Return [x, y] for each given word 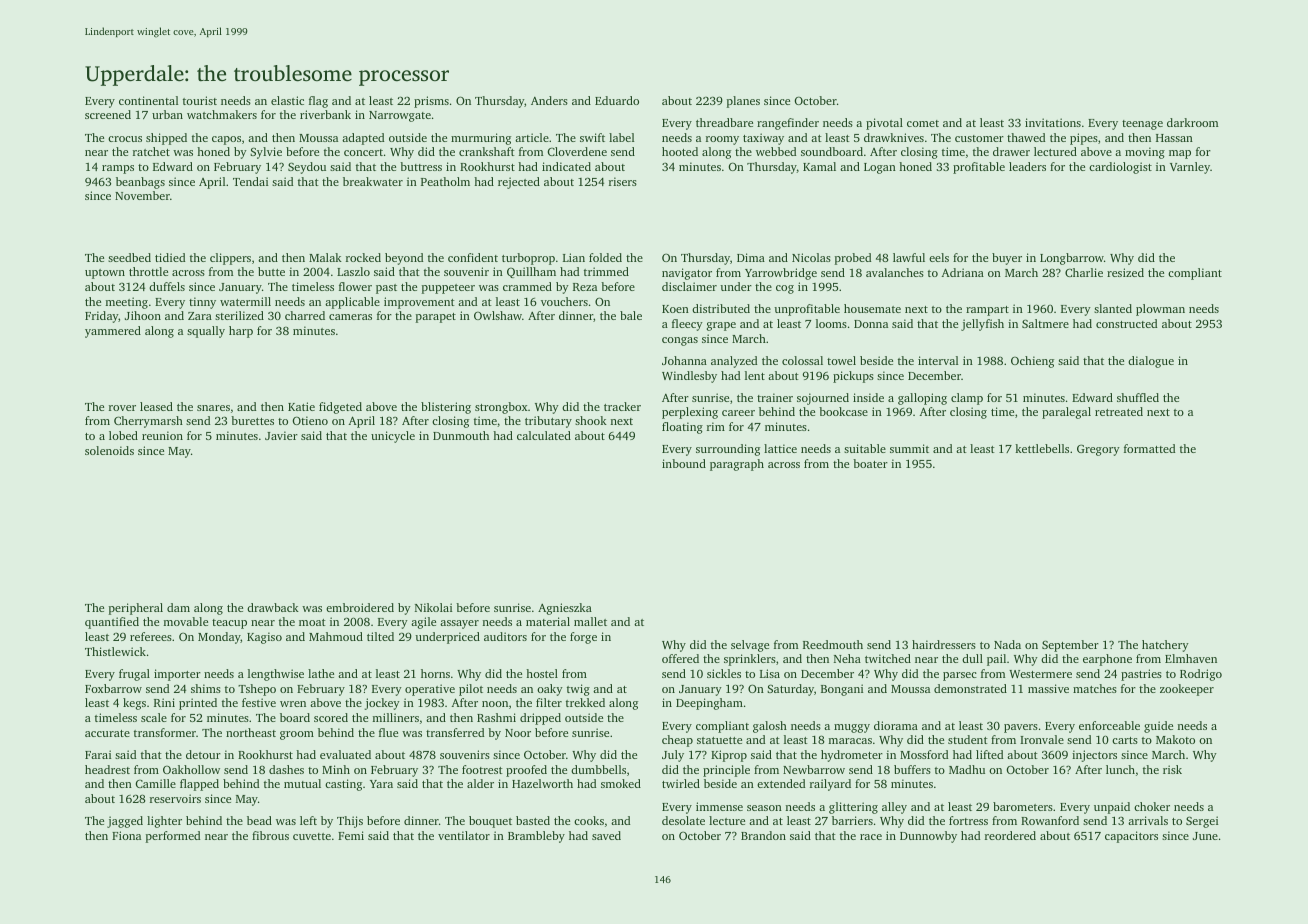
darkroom [1193, 122]
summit [909, 448]
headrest [107, 769]
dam [178, 607]
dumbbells [598, 769]
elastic [287, 100]
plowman [1160, 310]
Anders [549, 100]
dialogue [1151, 362]
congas [680, 341]
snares [213, 408]
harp [241, 332]
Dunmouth [461, 435]
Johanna [684, 360]
